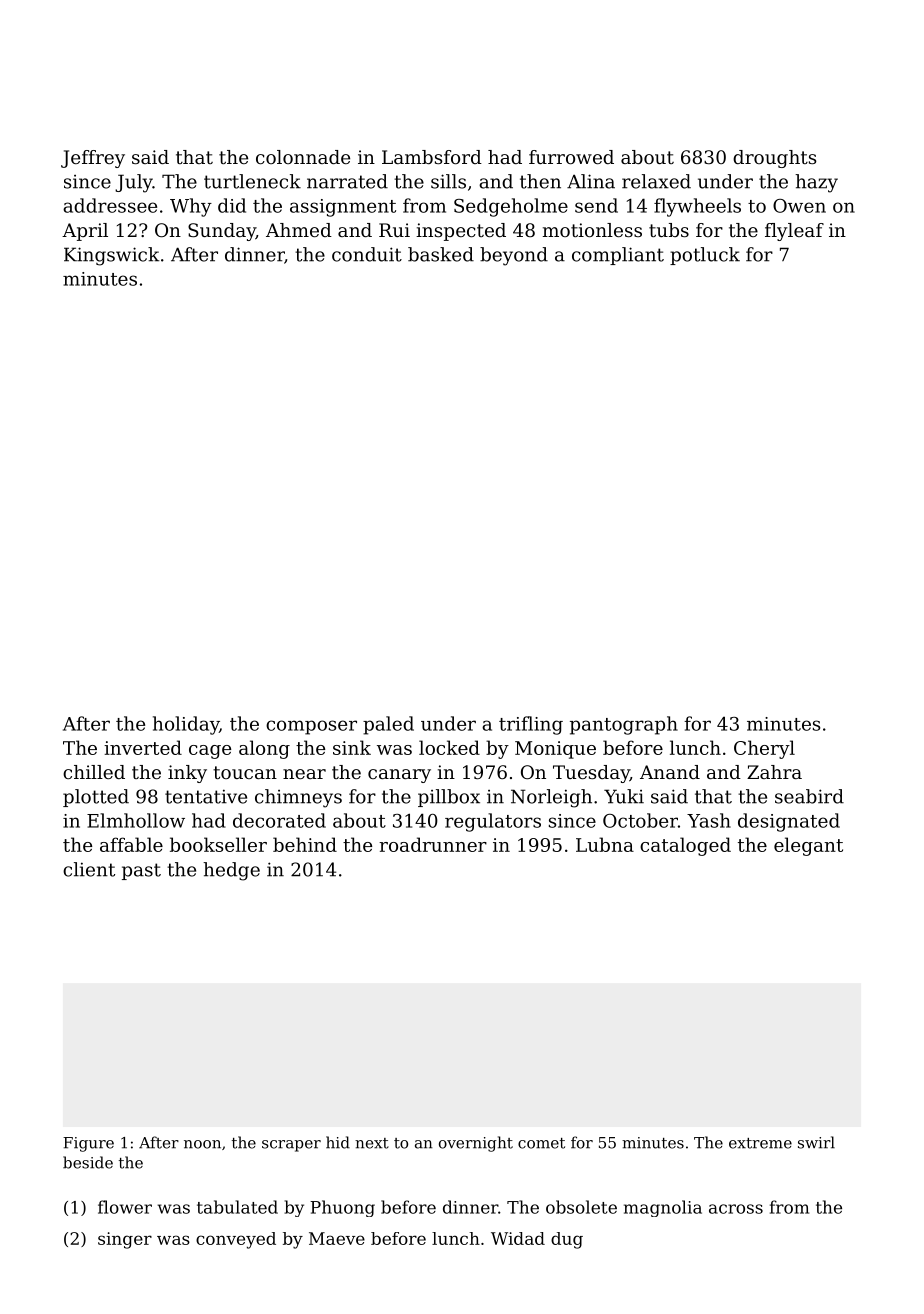  I want to click on holiday, so click(186, 725).
